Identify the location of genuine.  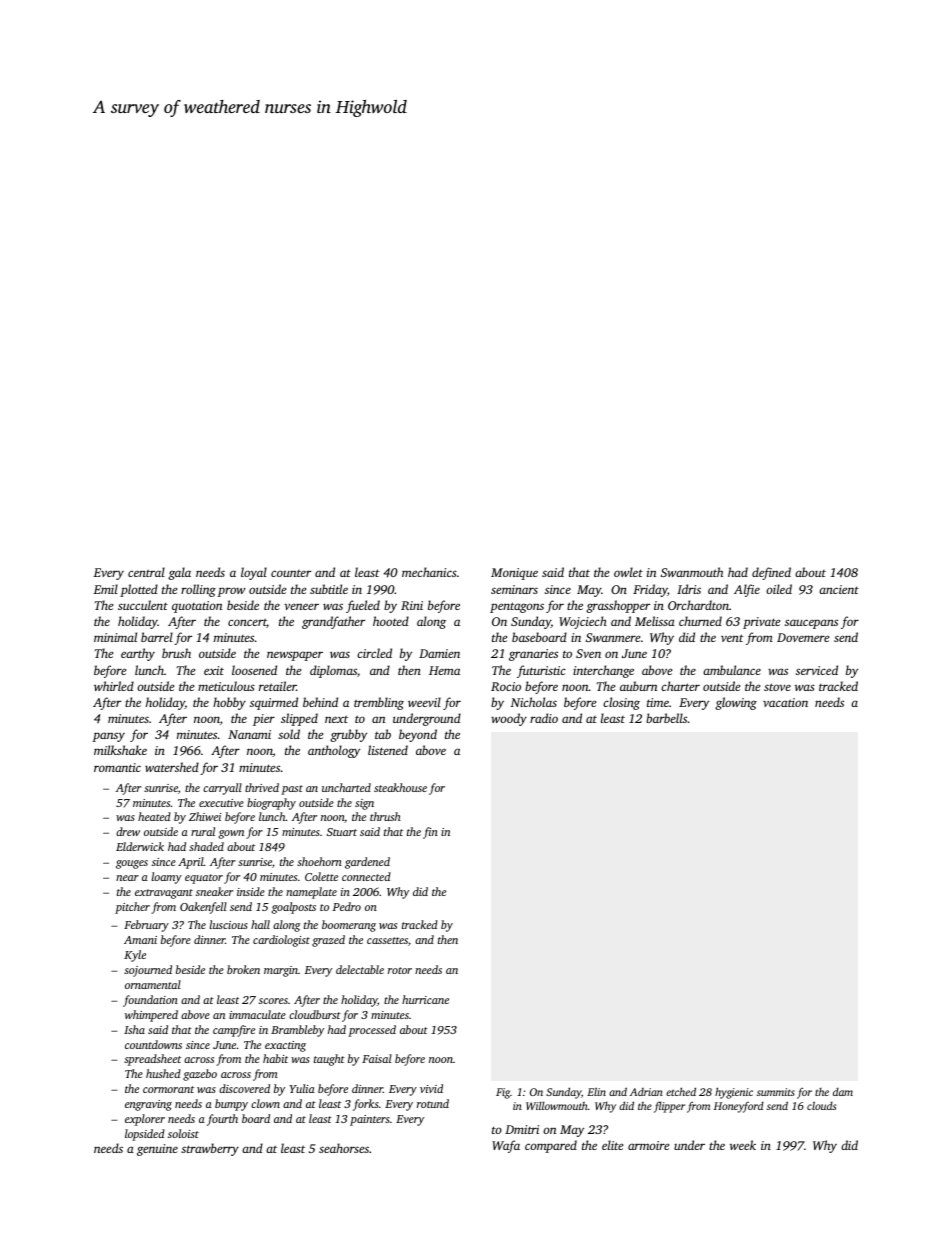
(157, 1150).
